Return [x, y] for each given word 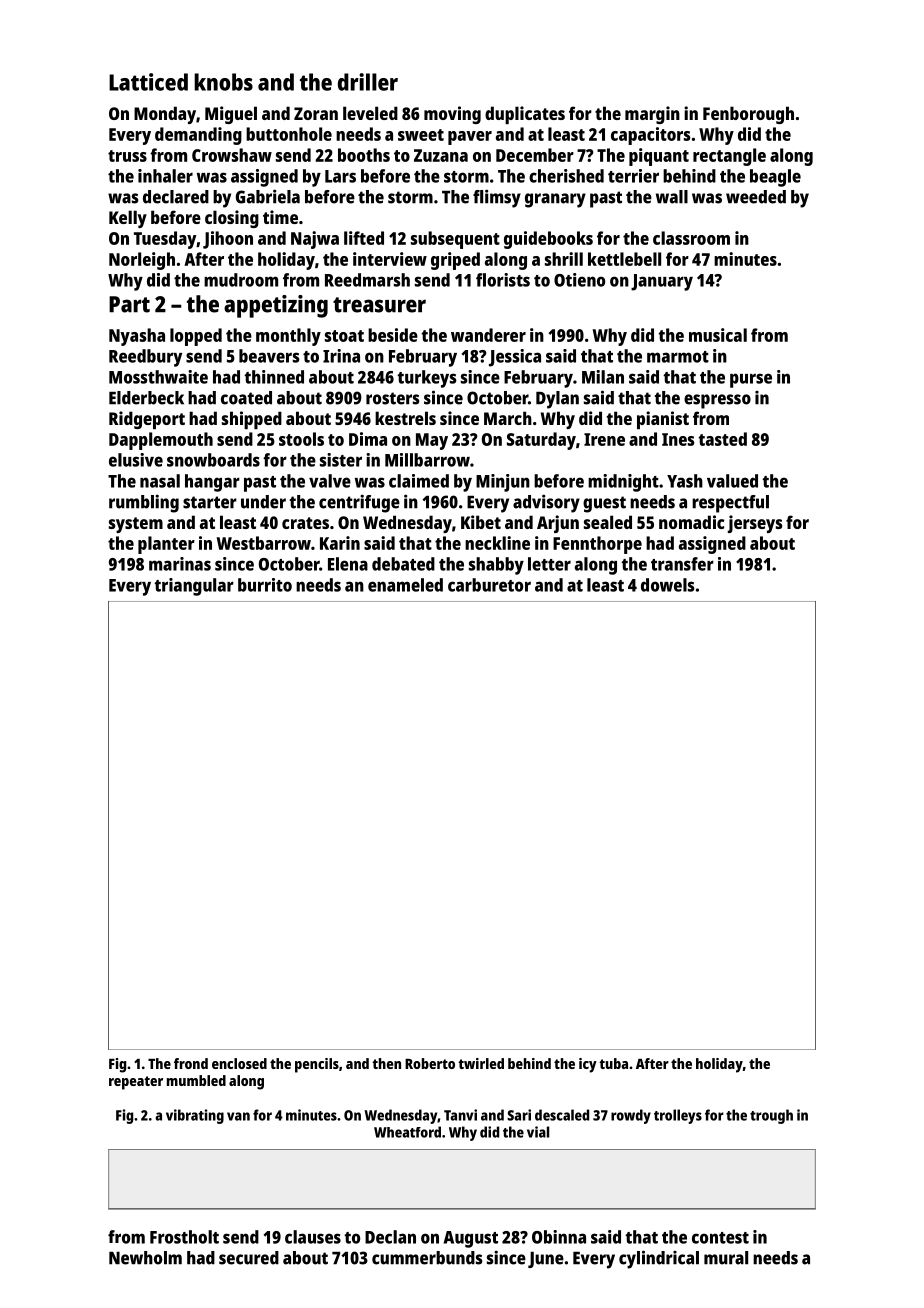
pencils [317, 1065]
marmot [678, 357]
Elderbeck [146, 398]
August [471, 1239]
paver [470, 138]
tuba [613, 1063]
